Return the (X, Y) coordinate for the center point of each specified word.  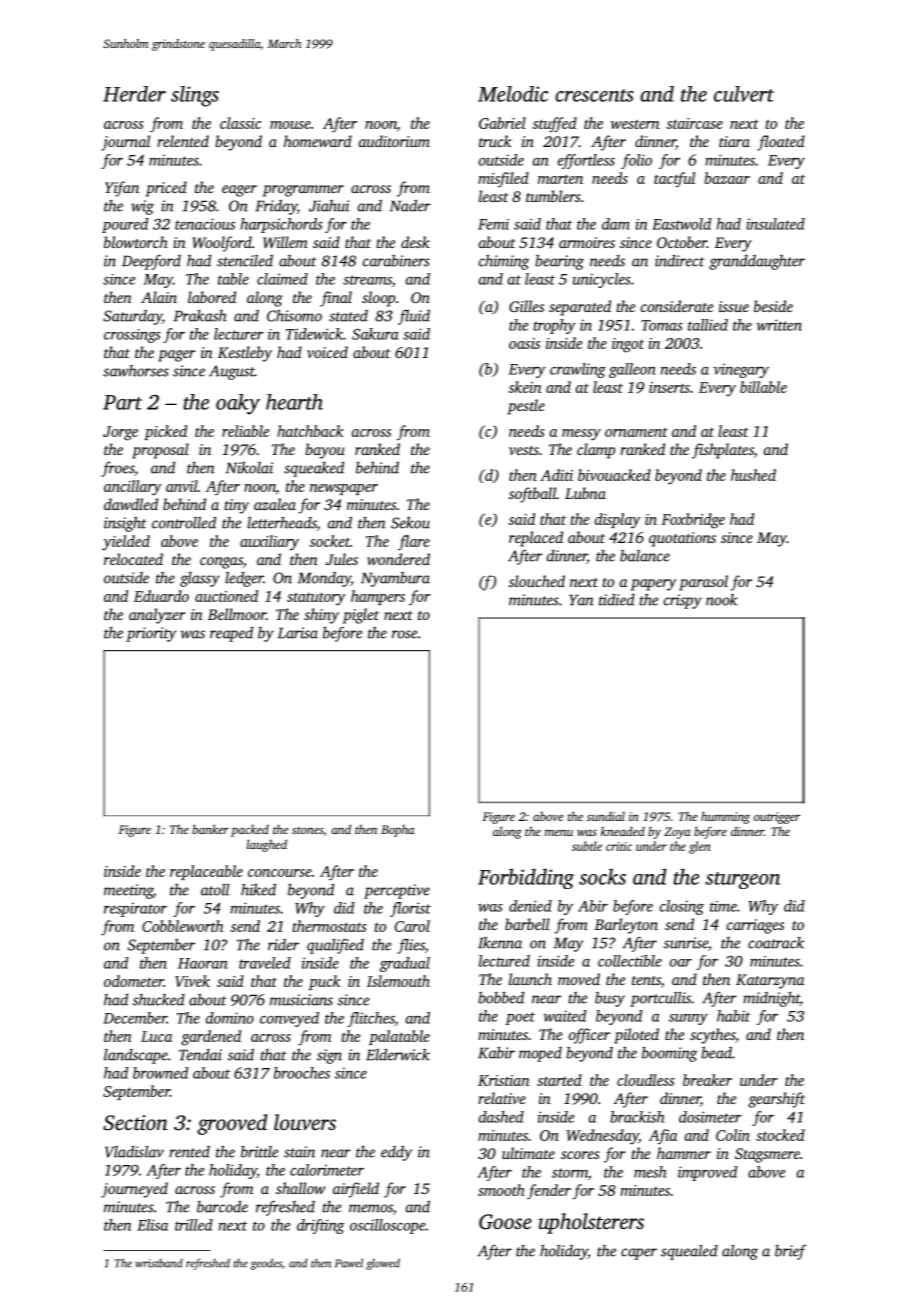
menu (559, 833)
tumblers (553, 196)
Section (135, 1123)
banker (210, 829)
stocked (780, 1135)
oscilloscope (387, 1226)
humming (725, 817)
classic (240, 123)
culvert (744, 94)
